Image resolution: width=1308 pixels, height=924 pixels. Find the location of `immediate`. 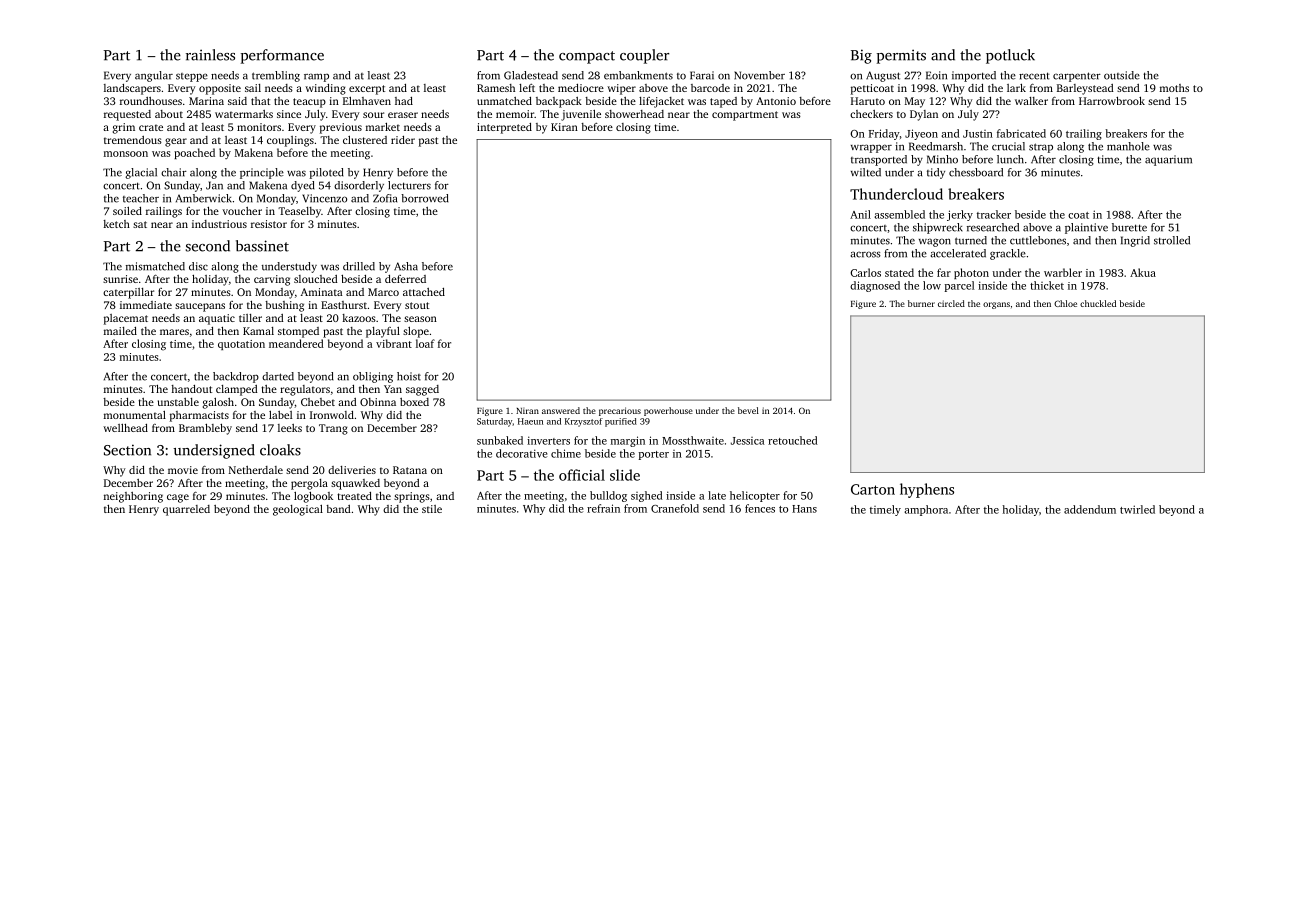

immediate is located at coordinates (146, 305).
